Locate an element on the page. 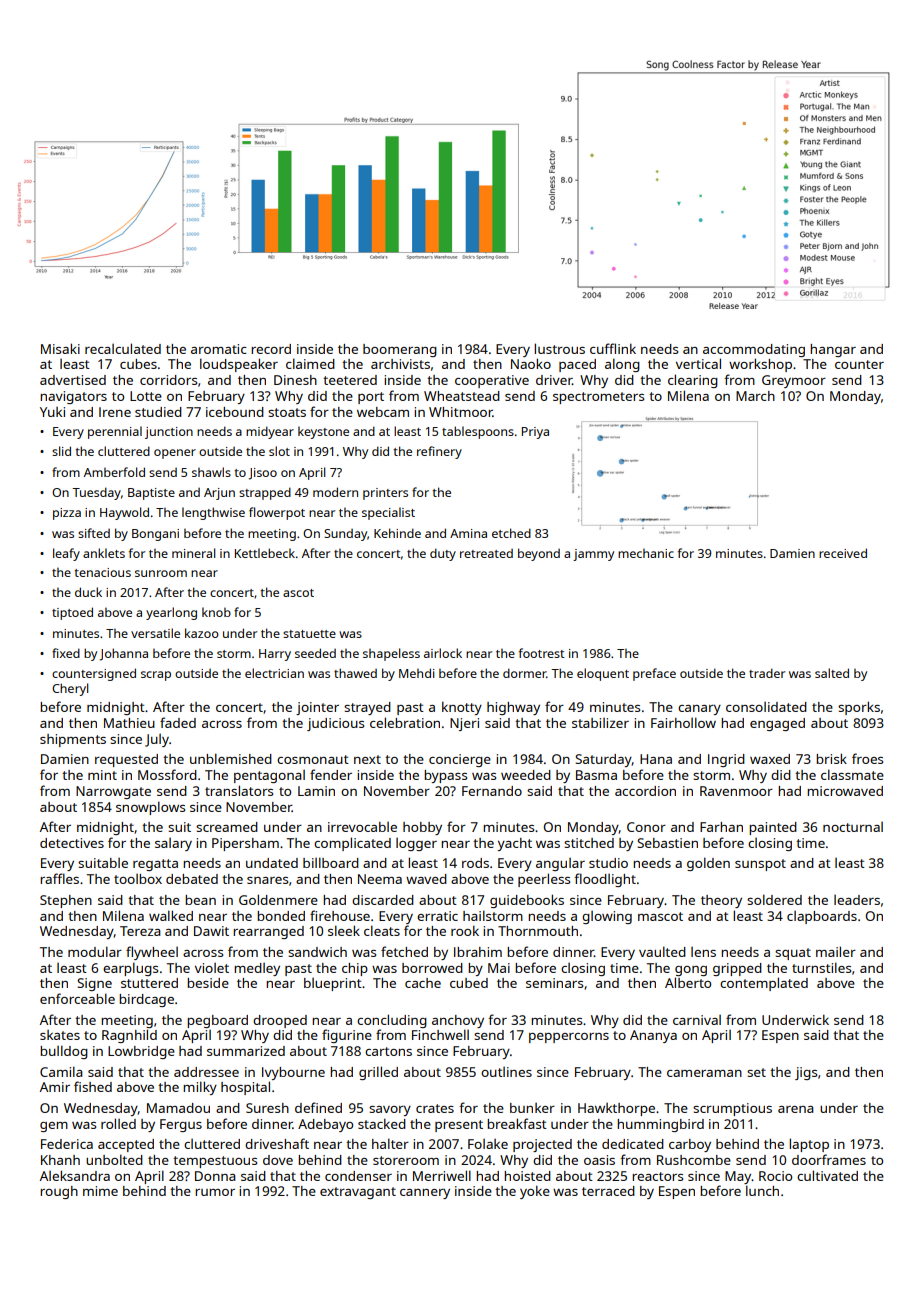  keystone is located at coordinates (323, 432).
